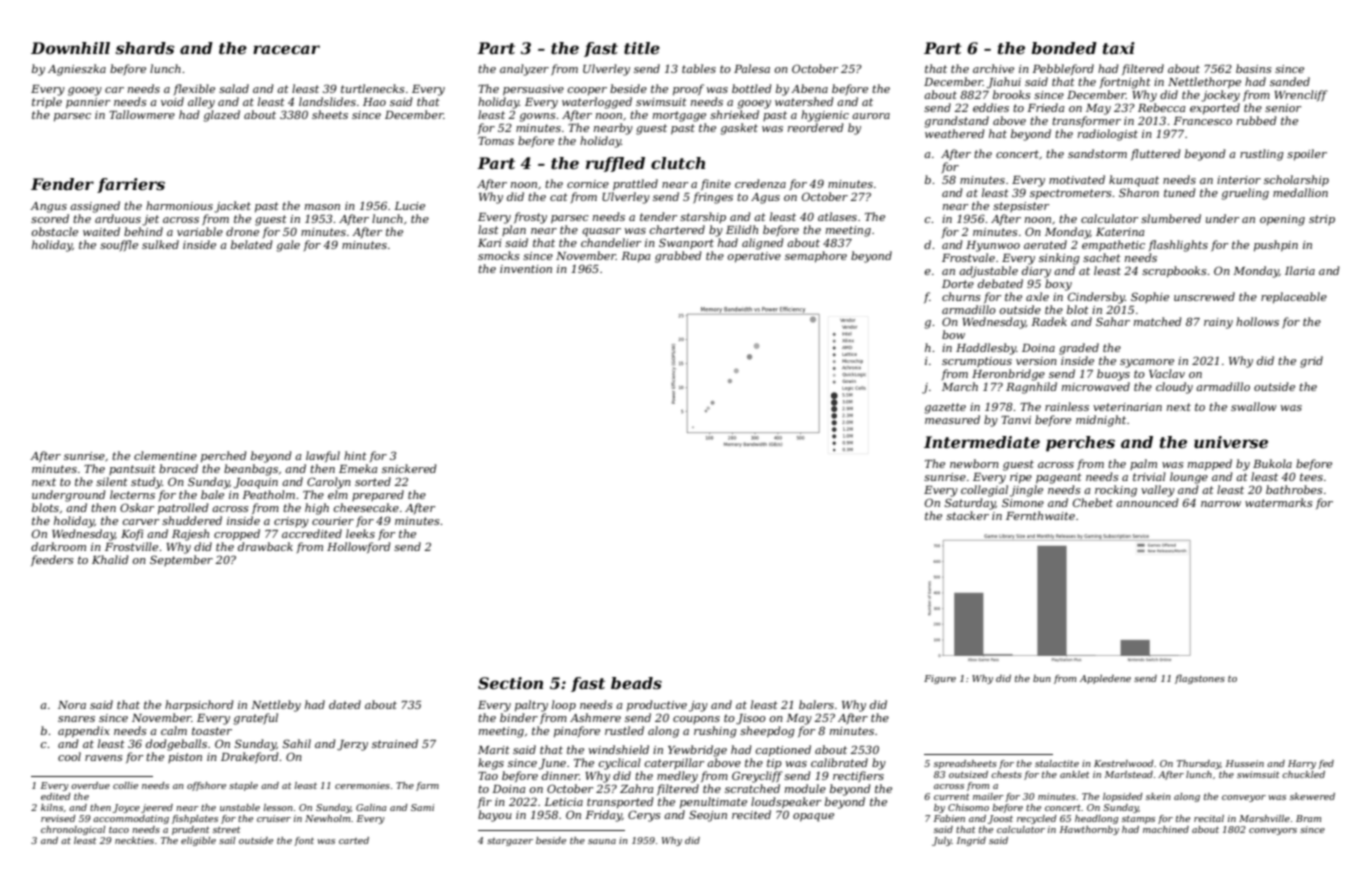 The width and height of the page is (1372, 887). I want to click on harpsichord, so click(199, 706).
